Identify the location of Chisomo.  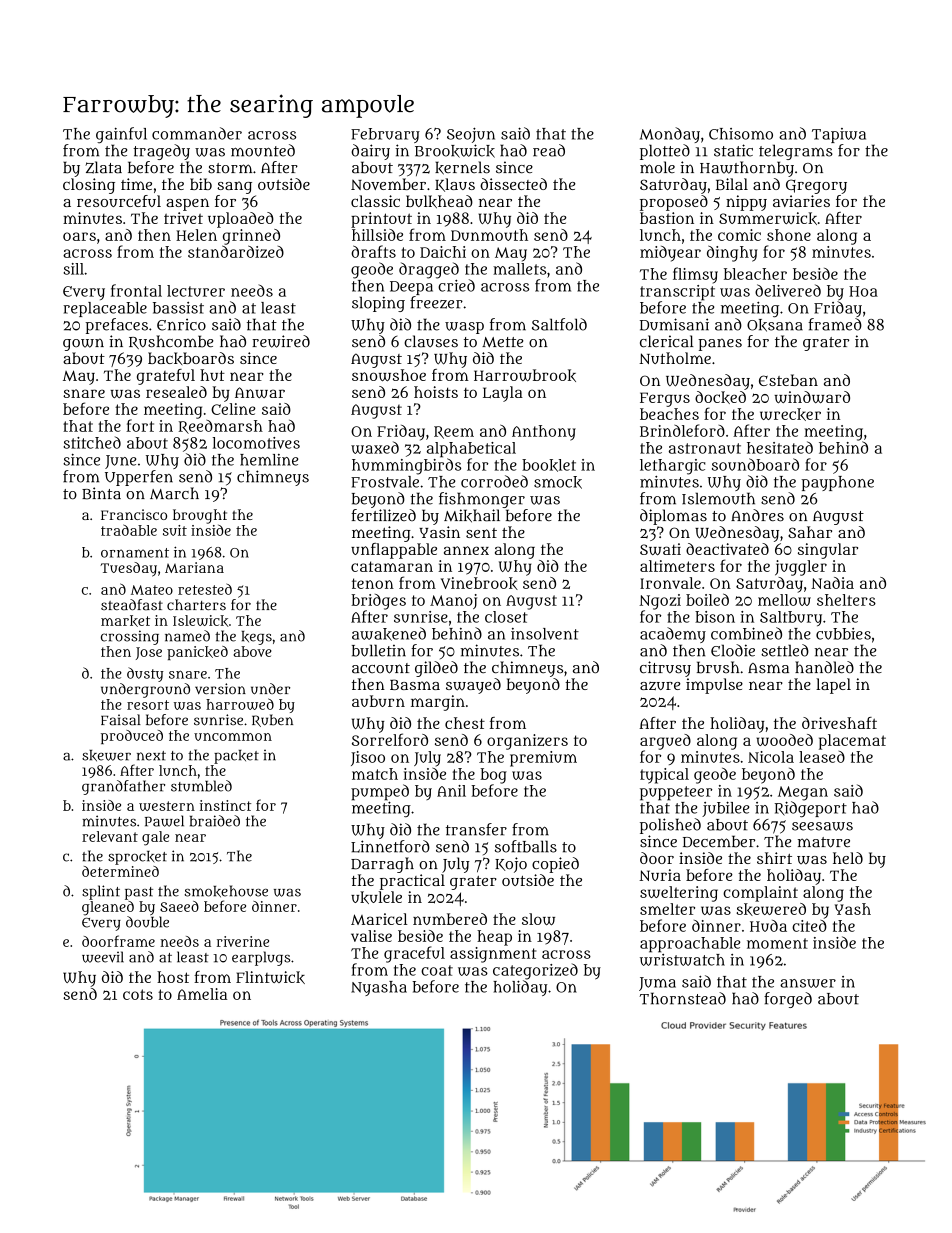
(741, 134).
